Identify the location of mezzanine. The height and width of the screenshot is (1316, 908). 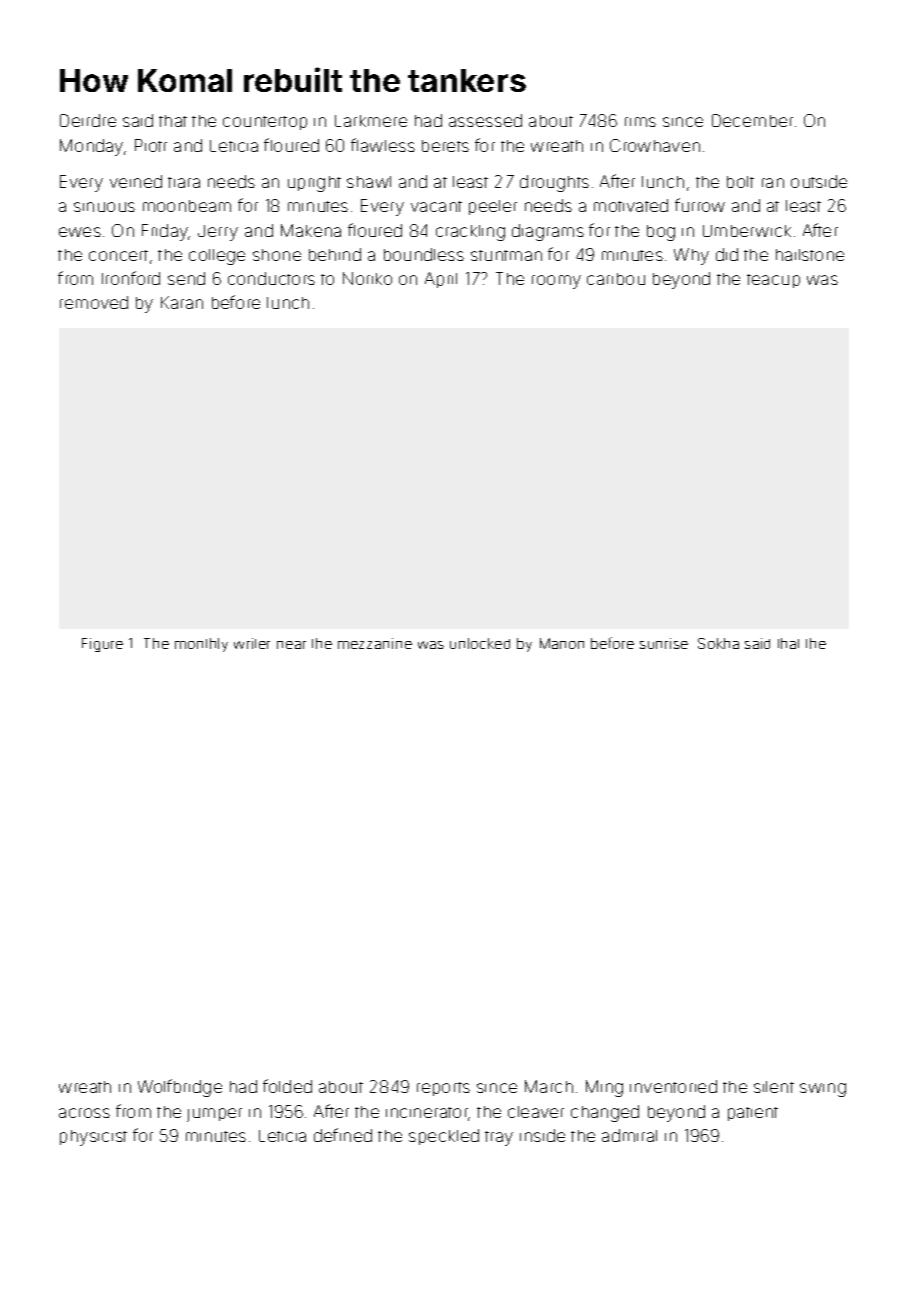
(375, 643).
